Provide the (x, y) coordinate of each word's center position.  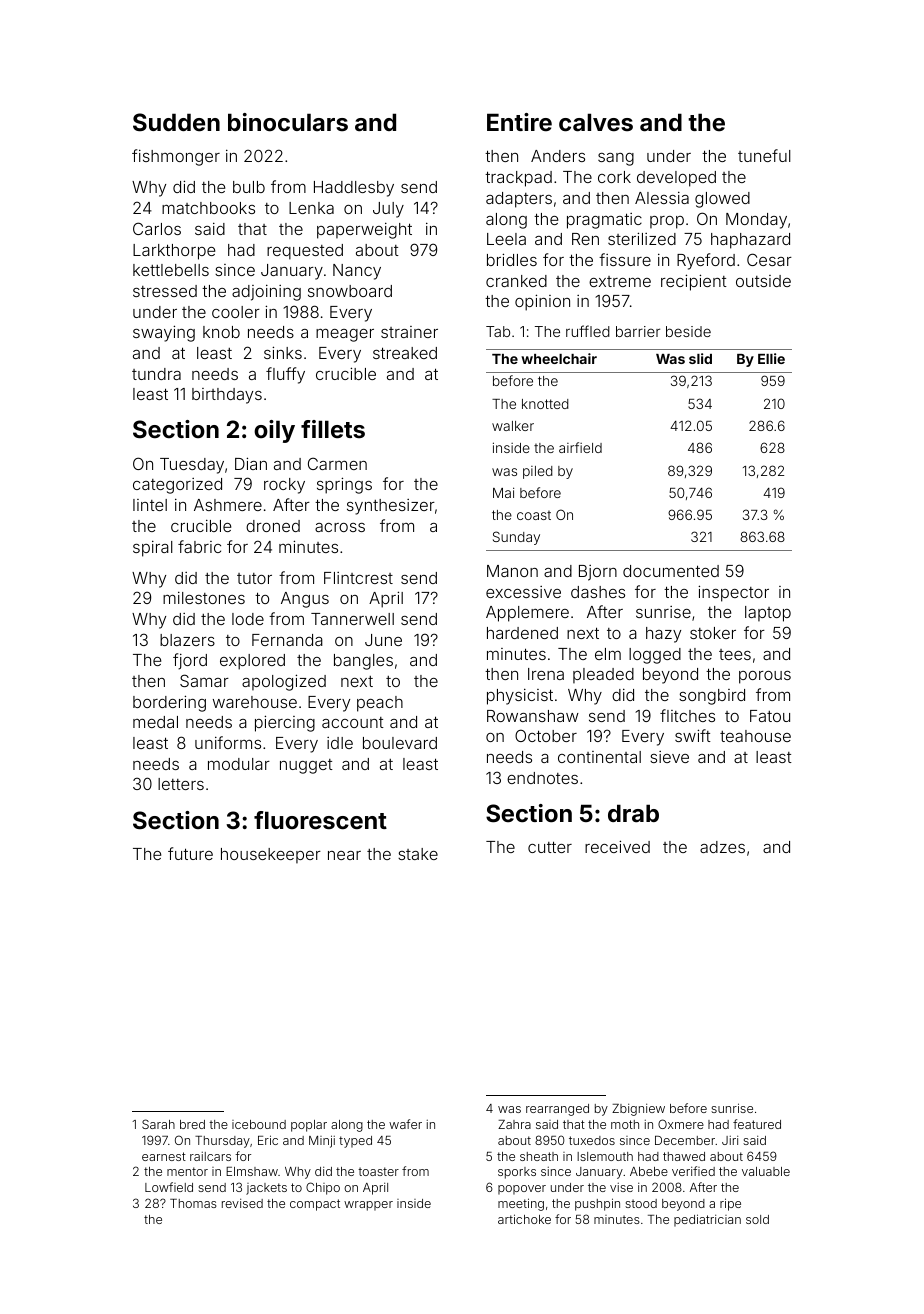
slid (700, 358)
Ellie (771, 358)
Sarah (158, 1124)
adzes (722, 847)
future (190, 853)
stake (418, 854)
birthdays (227, 396)
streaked (405, 353)
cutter (550, 847)
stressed (165, 291)
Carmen (337, 463)
